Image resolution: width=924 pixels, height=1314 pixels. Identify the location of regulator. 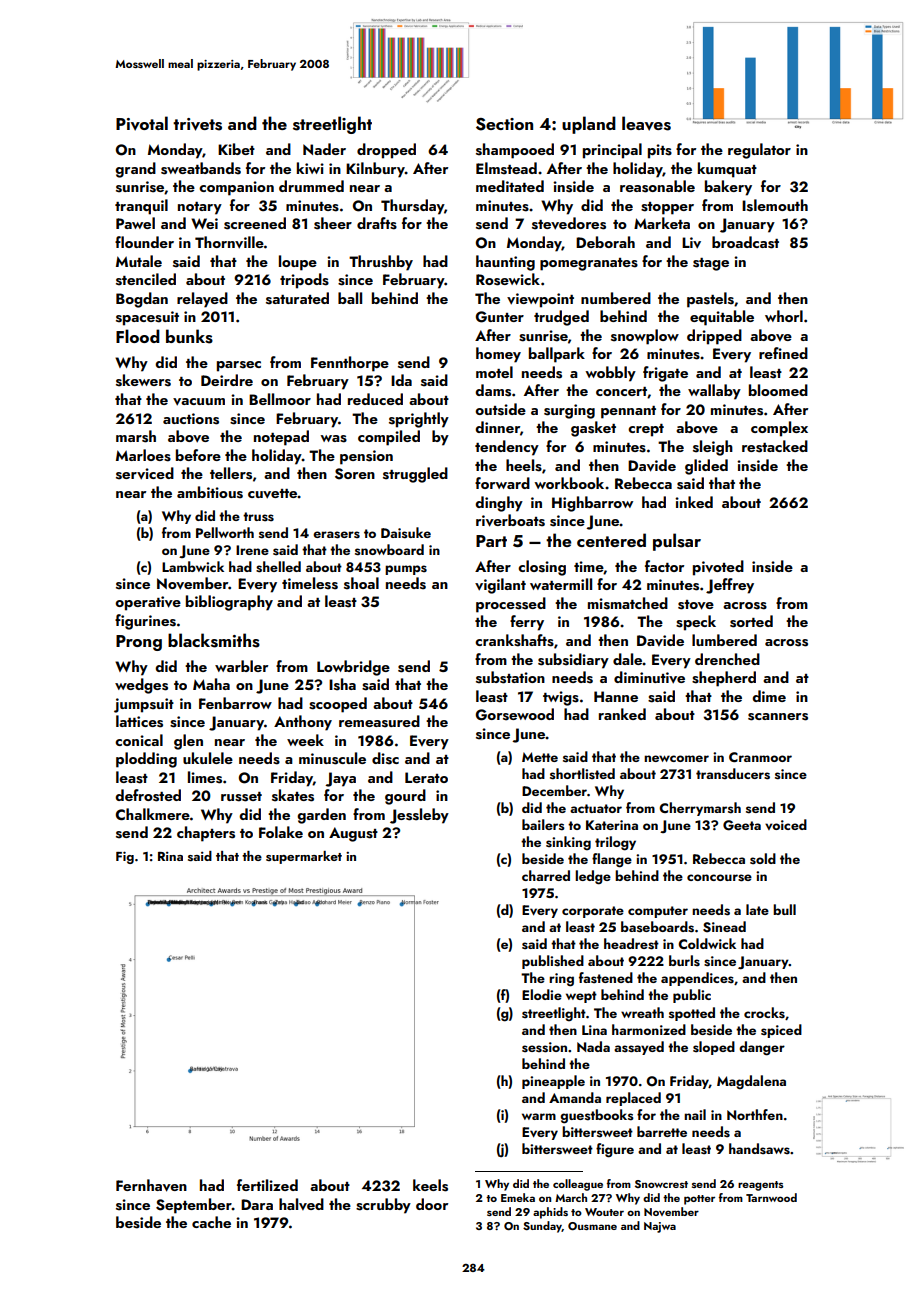
(759, 151).
